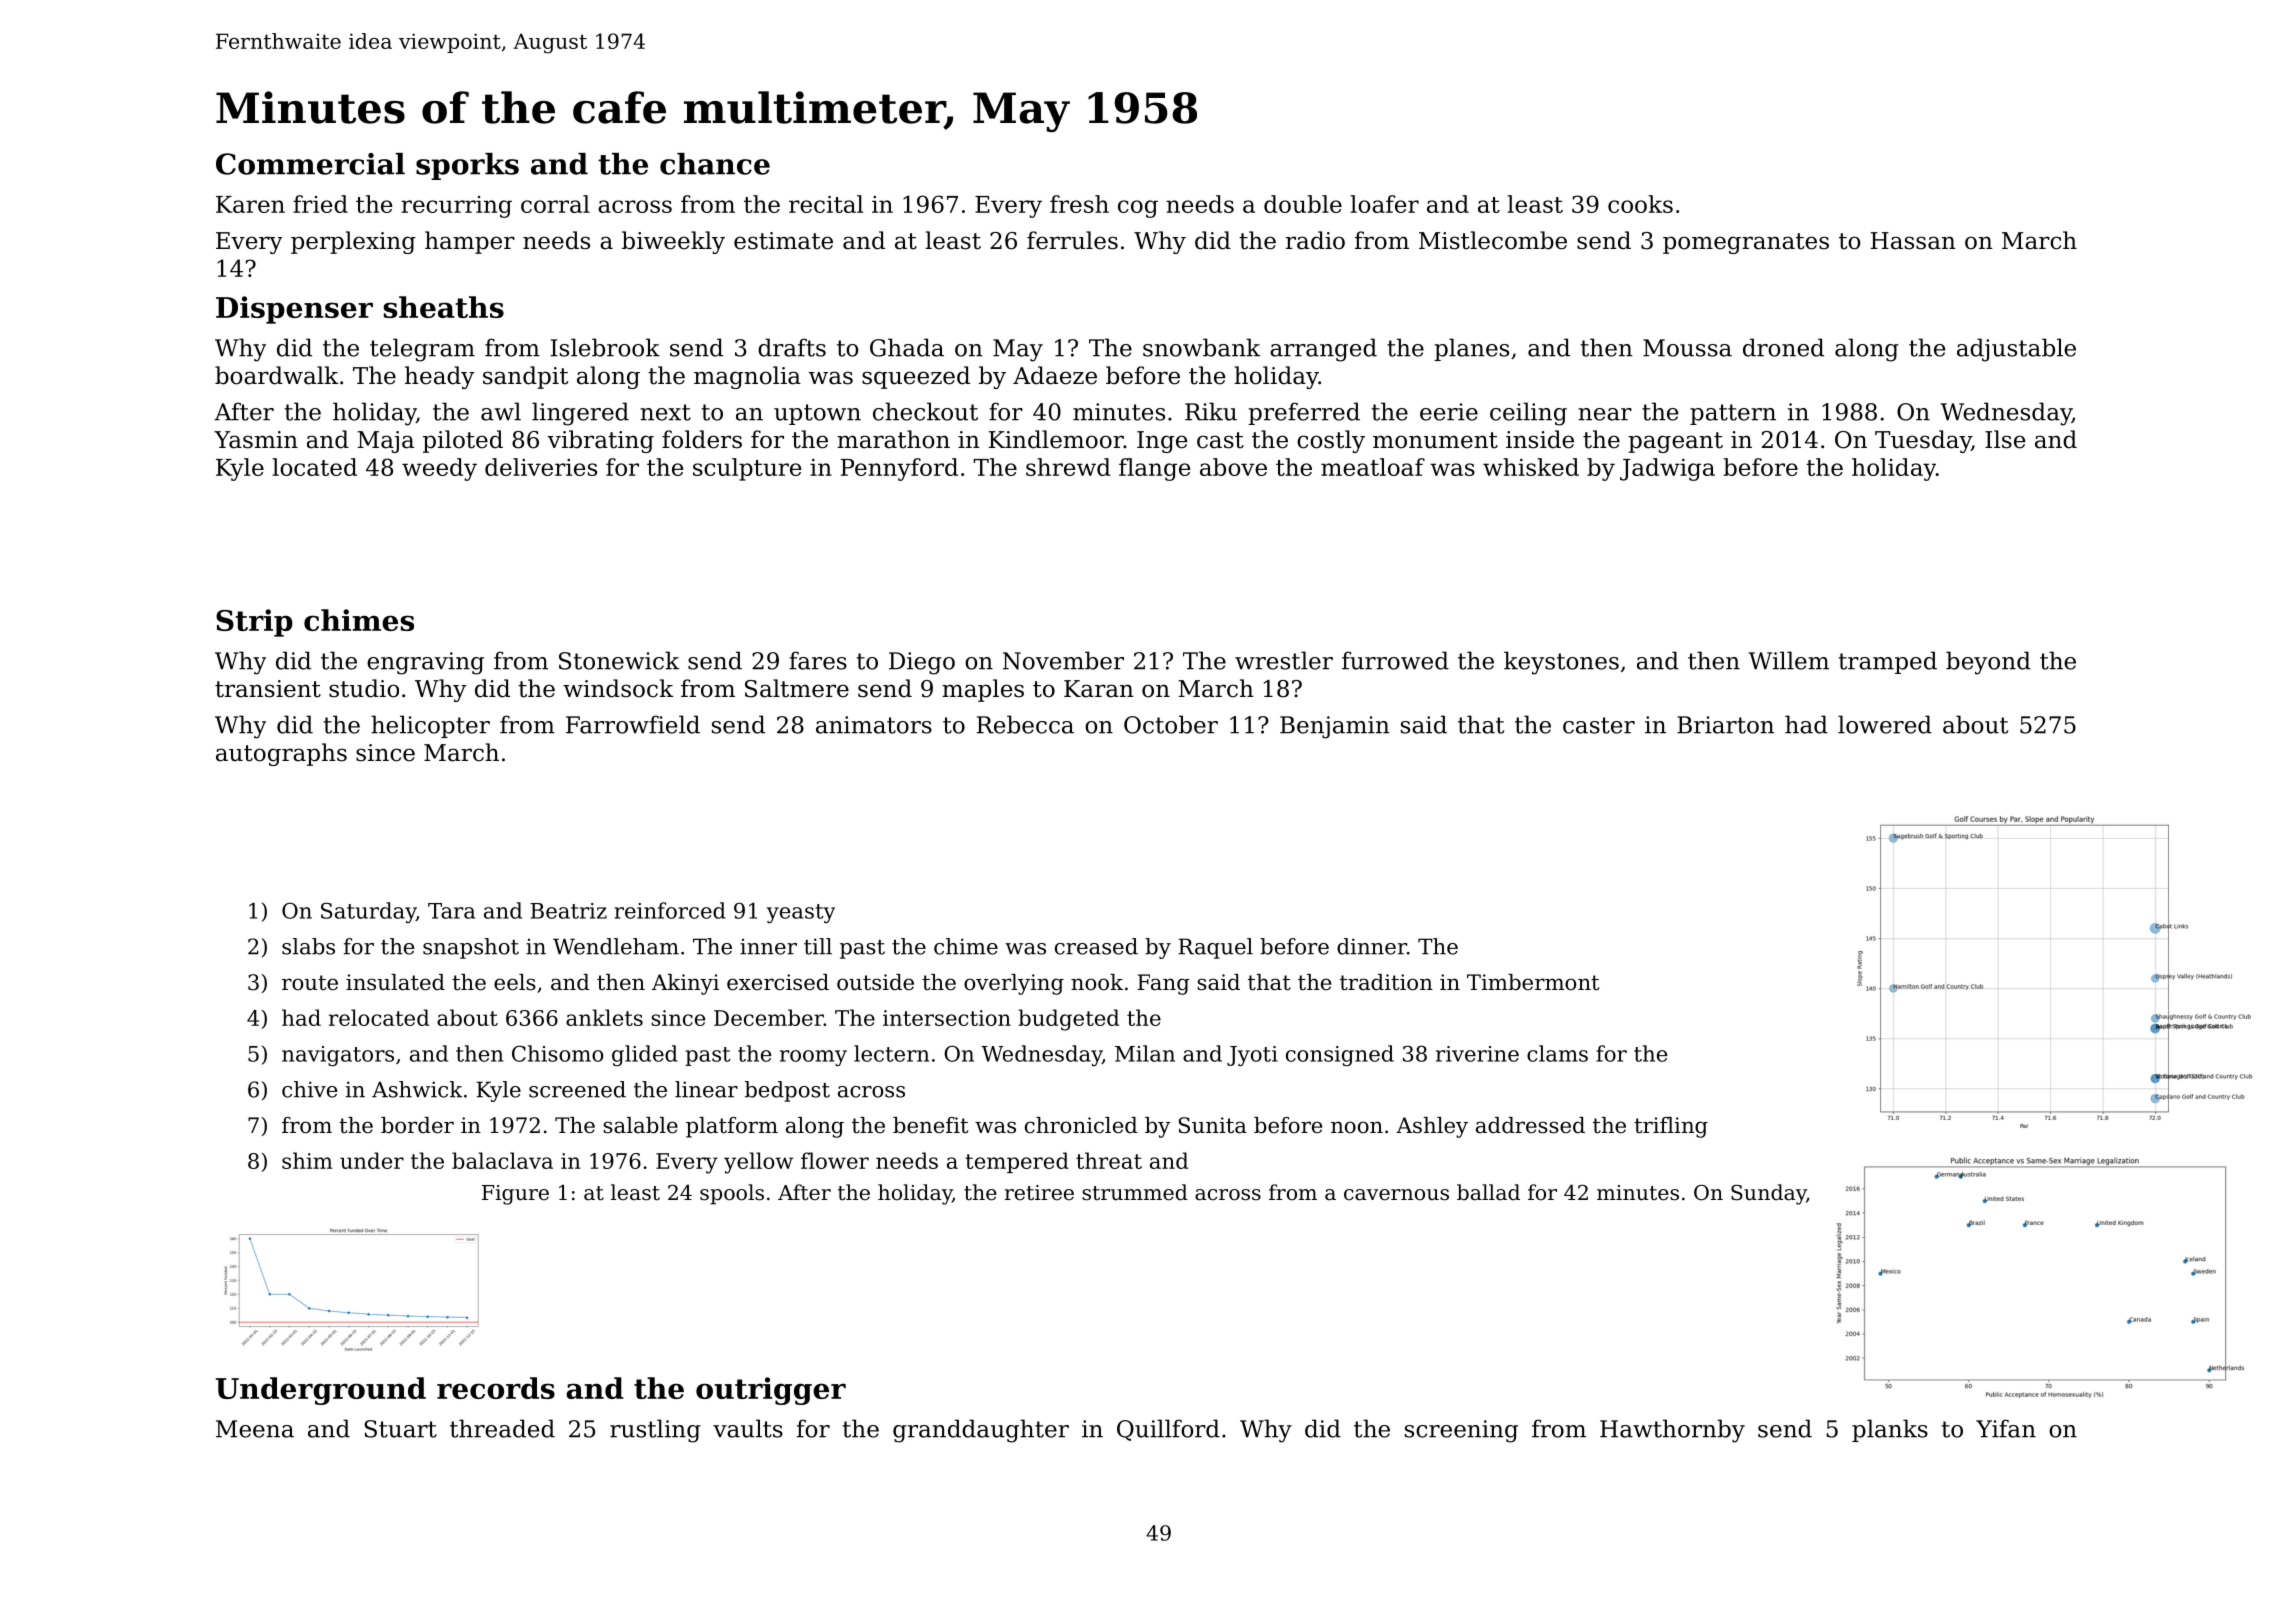  Describe the element at coordinates (496, 1388) in the screenshot. I see `records` at that location.
